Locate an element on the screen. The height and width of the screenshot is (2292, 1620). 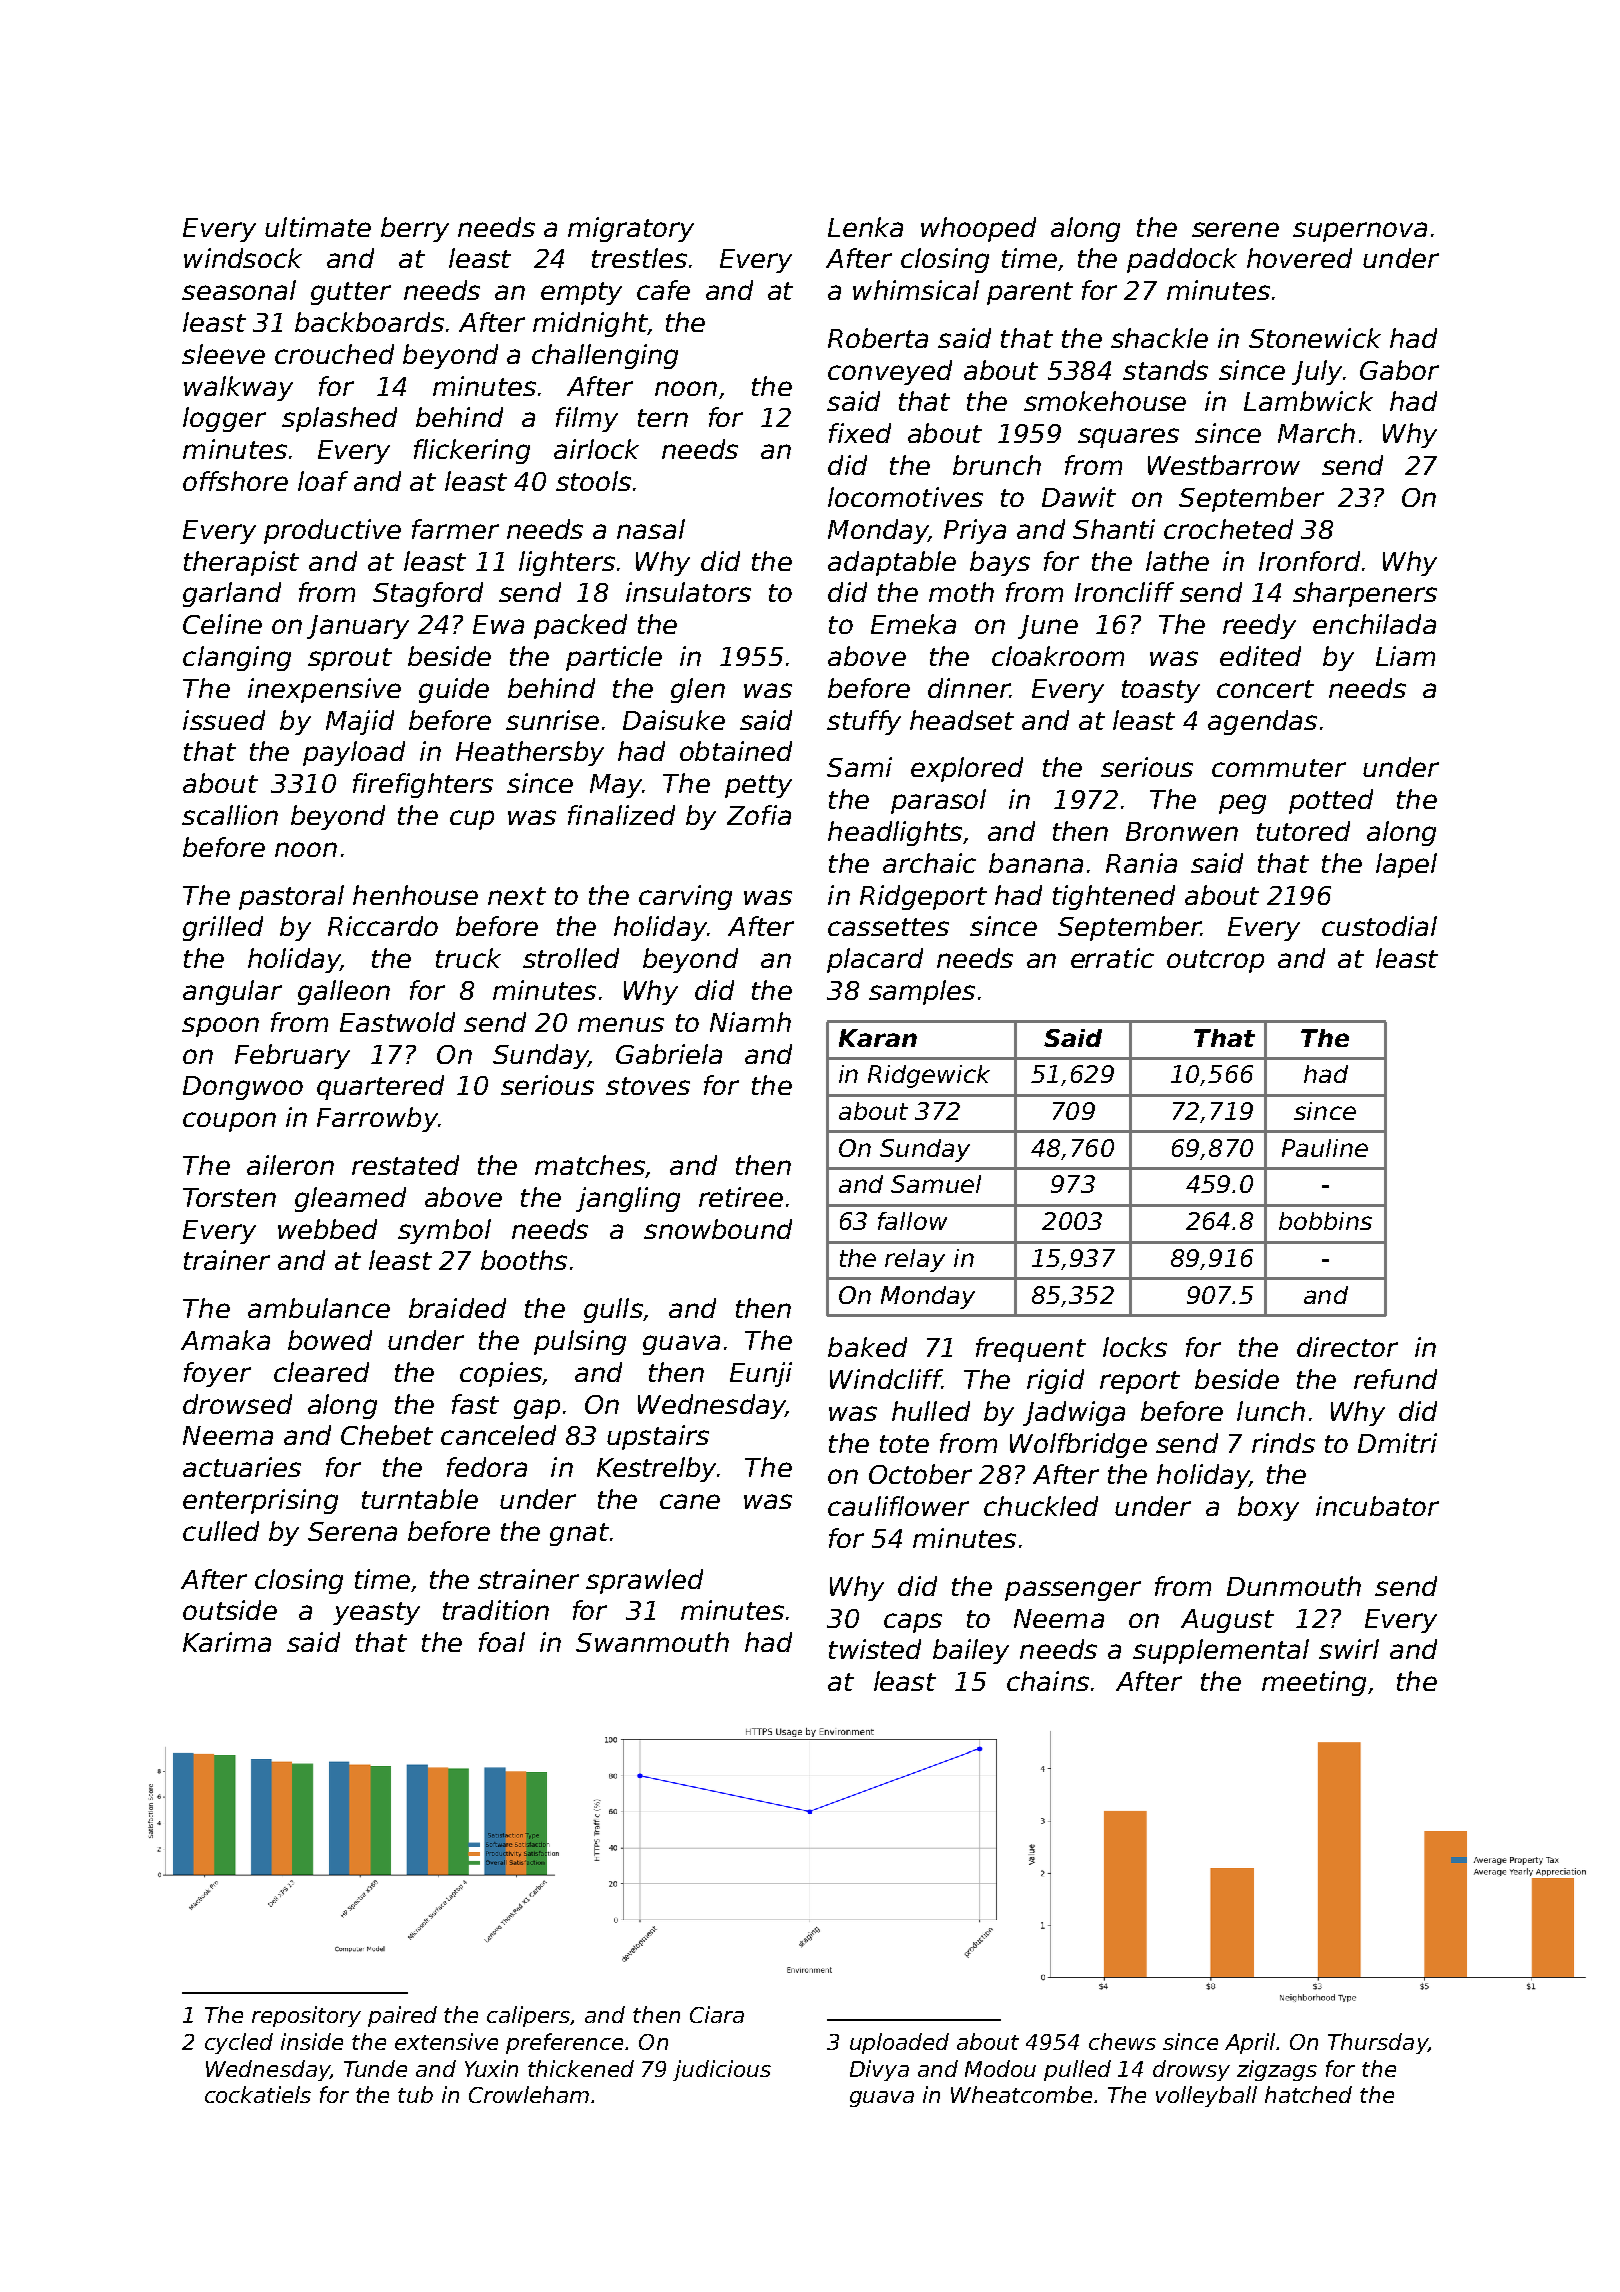
midnight is located at coordinates (590, 324).
